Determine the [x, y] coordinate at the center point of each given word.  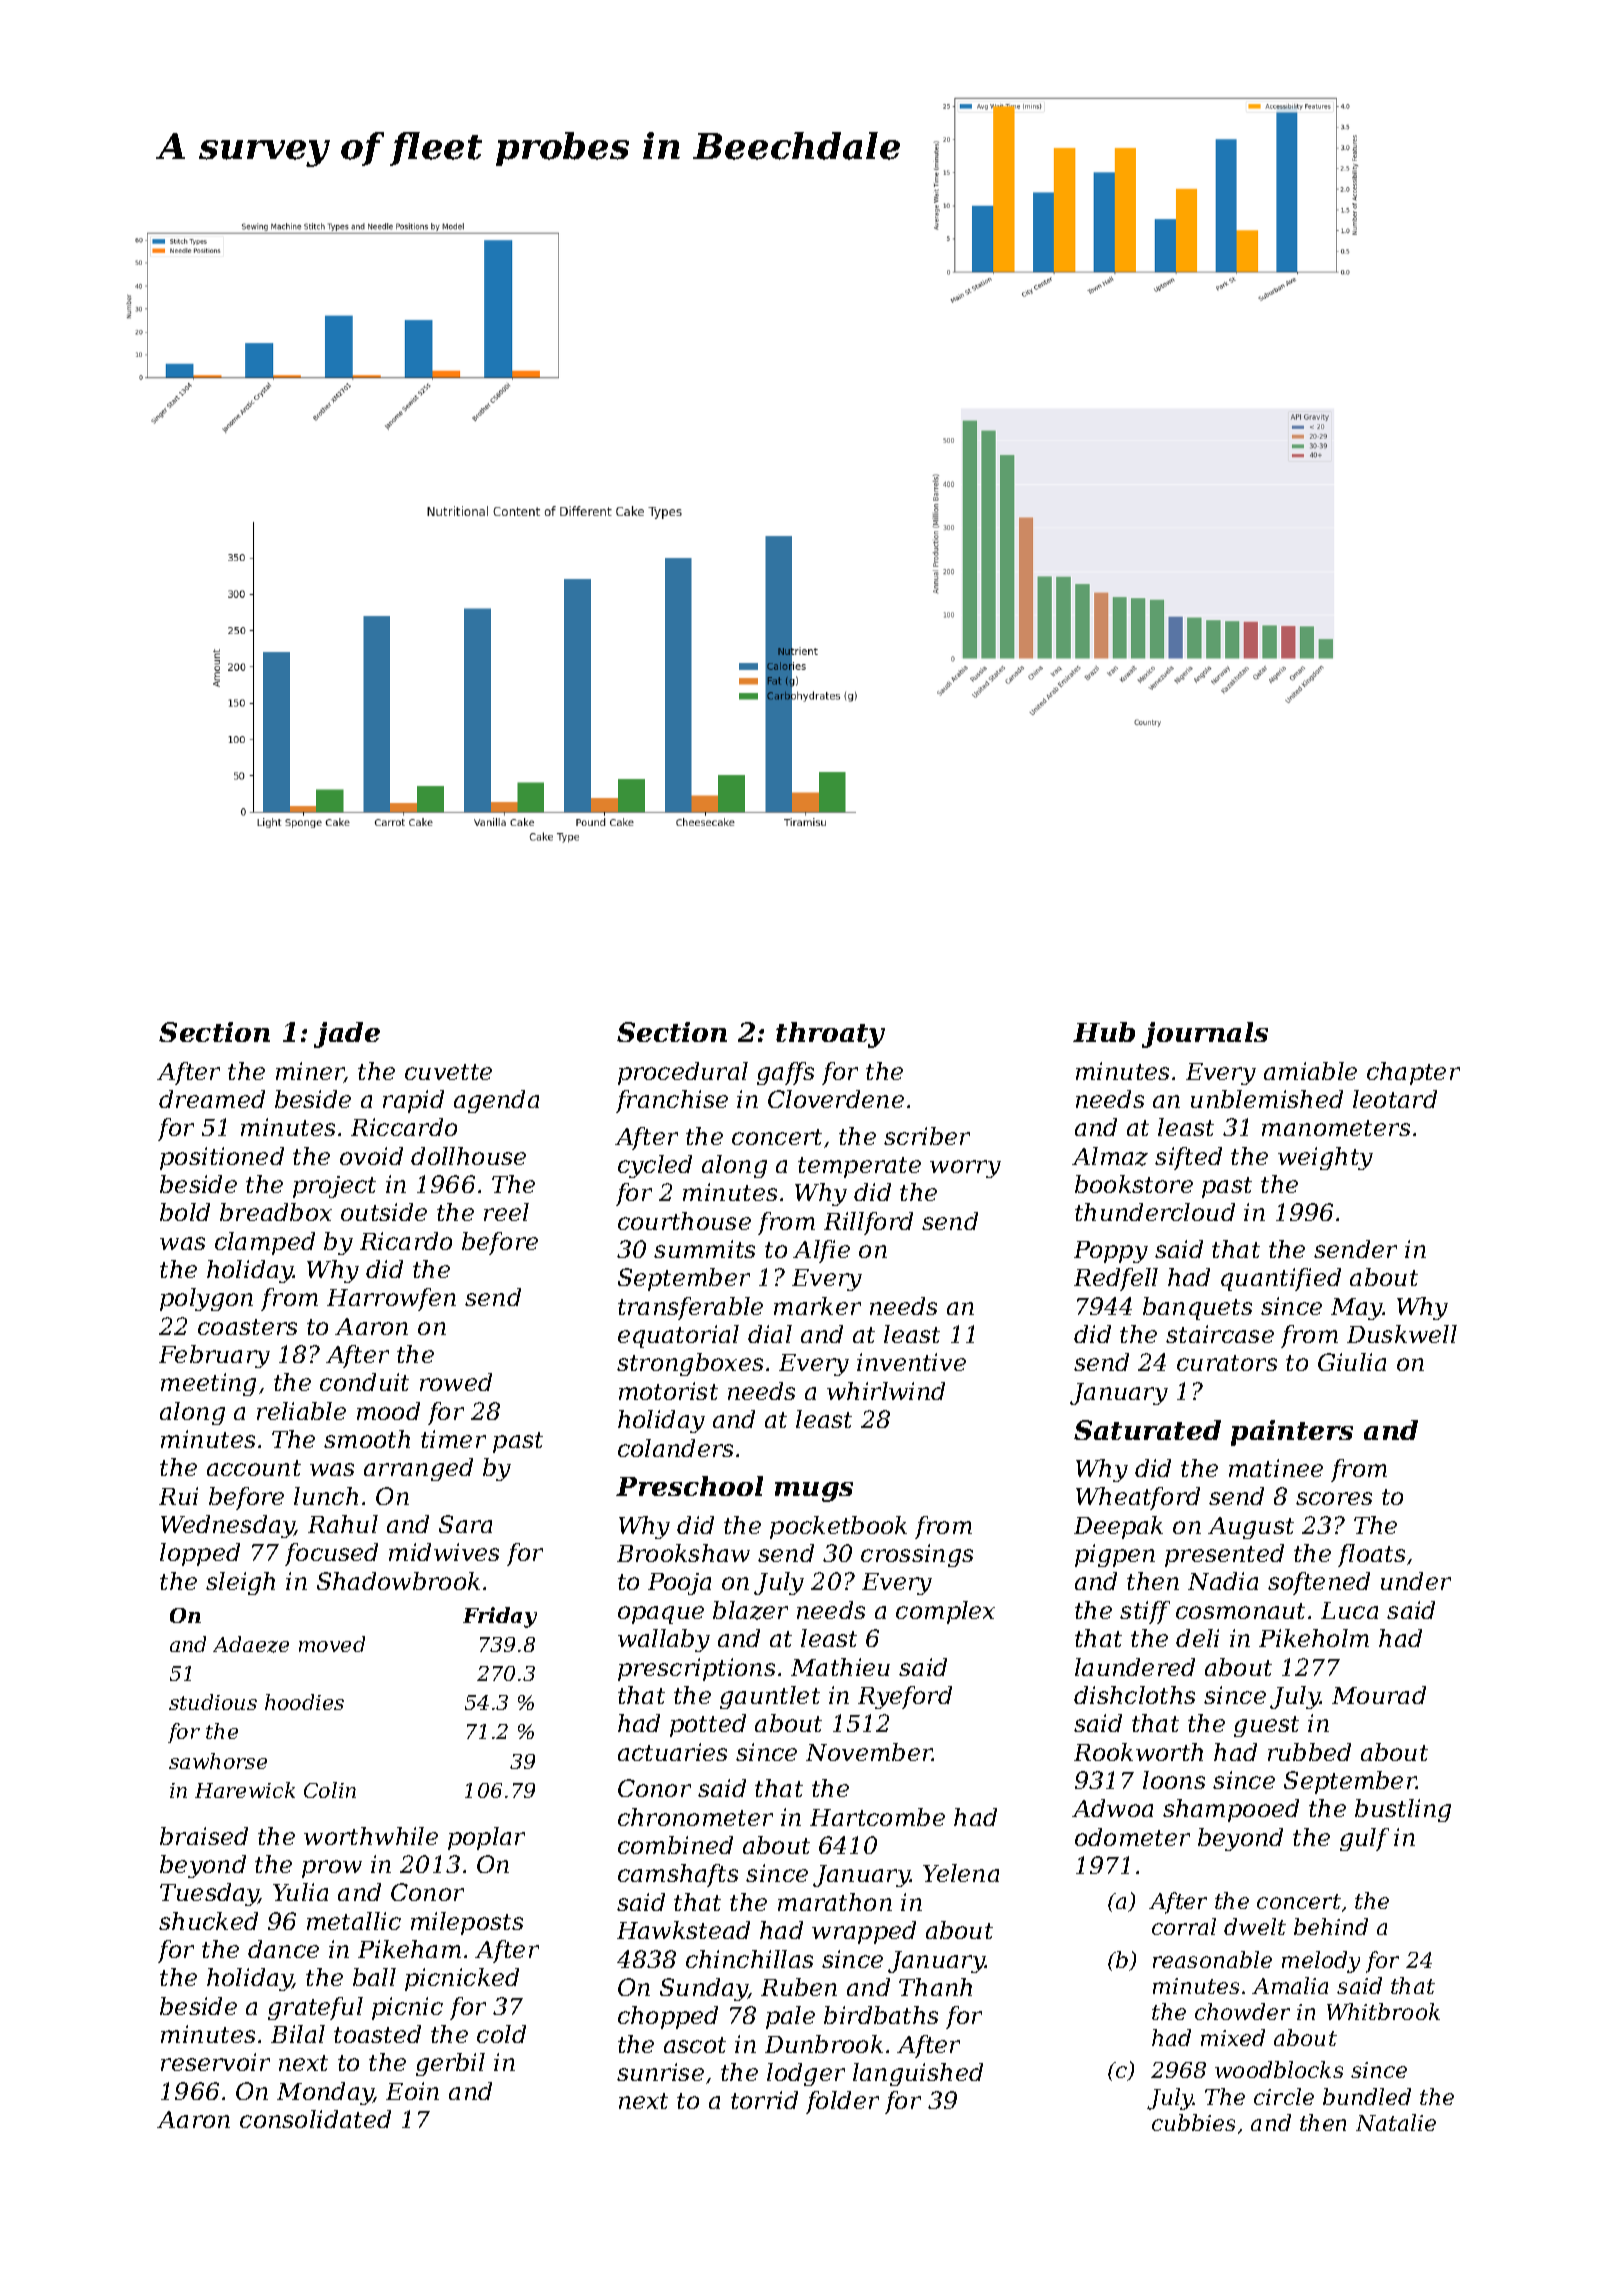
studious [213, 1702]
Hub [1104, 1032]
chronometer [695, 1817]
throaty [830, 1035]
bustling [1403, 1810]
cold [501, 2034]
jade [347, 1035]
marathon [835, 1902]
